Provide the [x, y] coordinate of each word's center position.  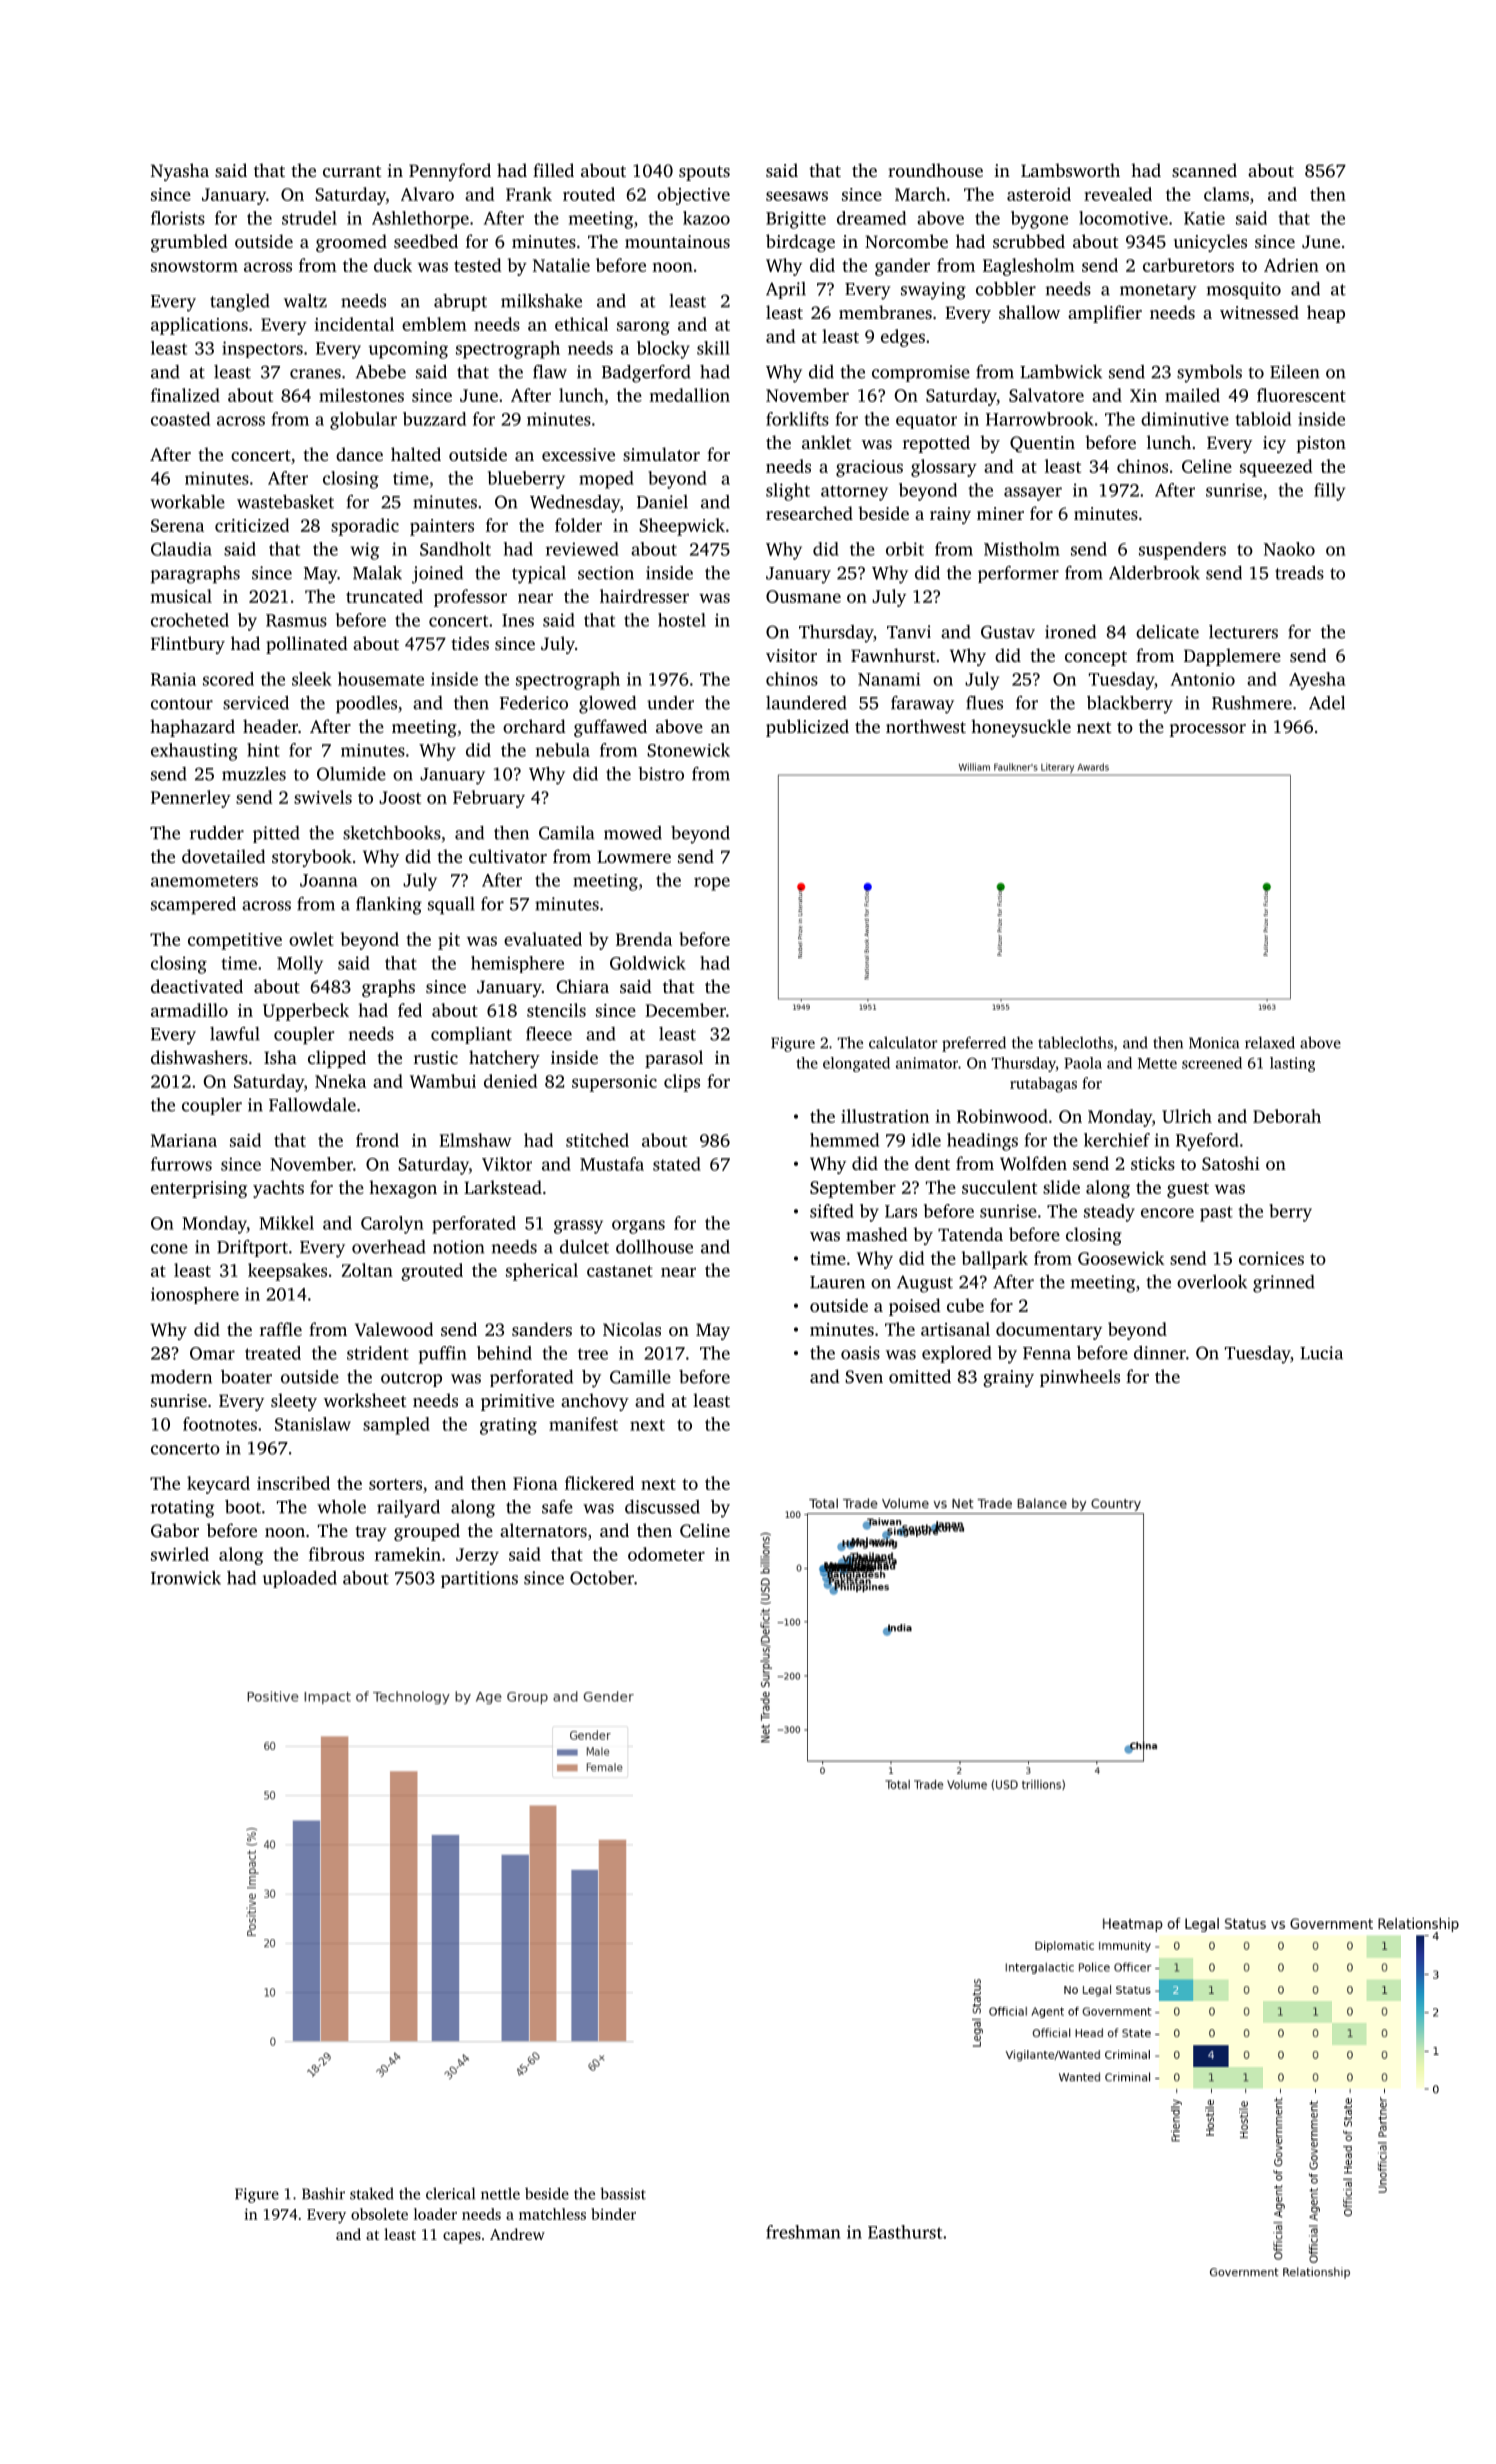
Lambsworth [1070, 170]
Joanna [329, 880]
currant [352, 171]
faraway [922, 705]
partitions [479, 1579]
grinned [1284, 1284]
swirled [180, 1554]
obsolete [379, 2214]
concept [1096, 658]
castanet [620, 1271]
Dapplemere [1232, 657]
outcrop [411, 1379]
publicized [807, 728]
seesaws [797, 196]
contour [182, 704]
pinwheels [1080, 1378]
